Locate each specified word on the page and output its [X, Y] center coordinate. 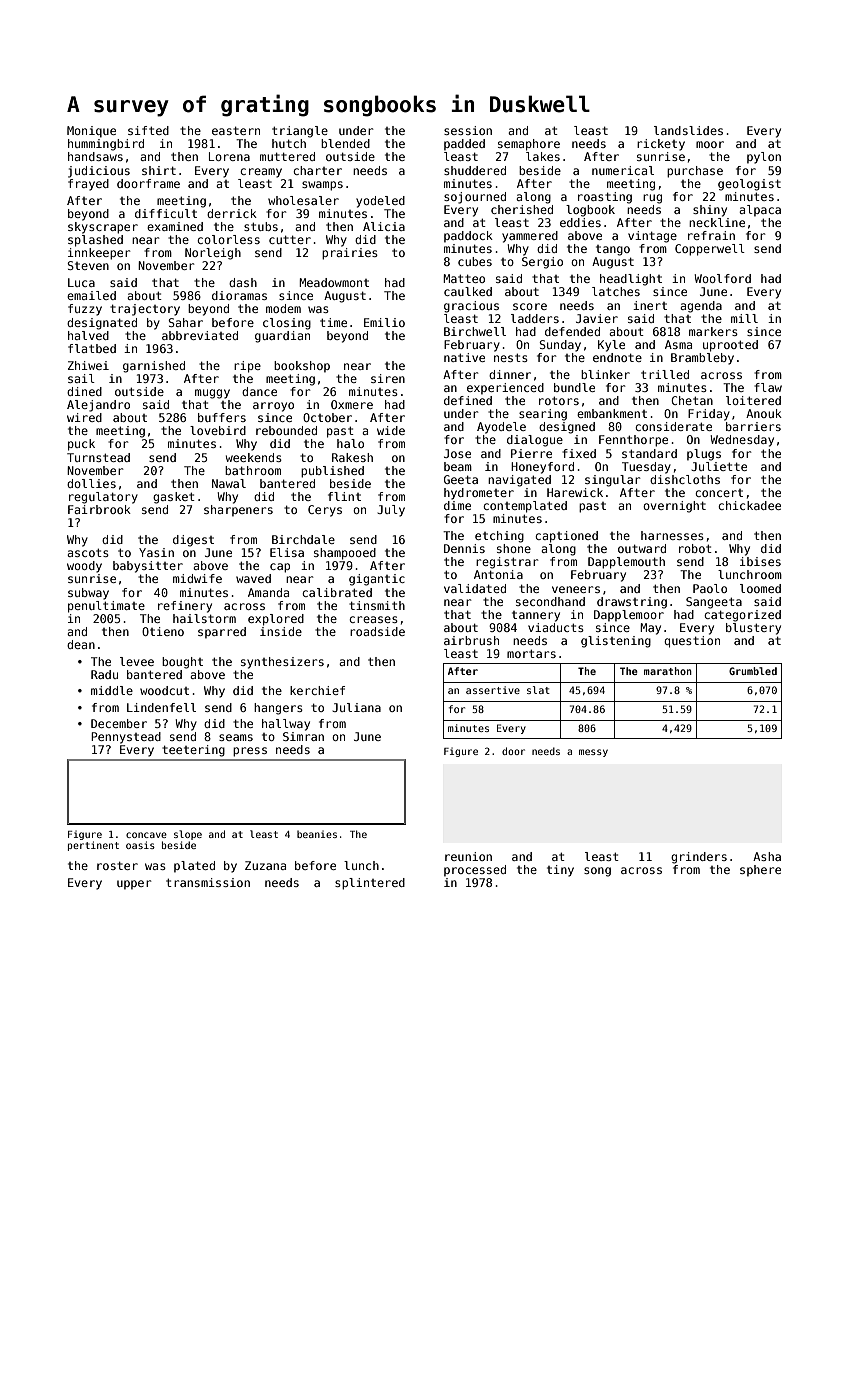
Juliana [356, 707]
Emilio [384, 322]
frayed [88, 185]
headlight [631, 280]
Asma [678, 344]
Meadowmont [334, 282]
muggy [212, 394]
